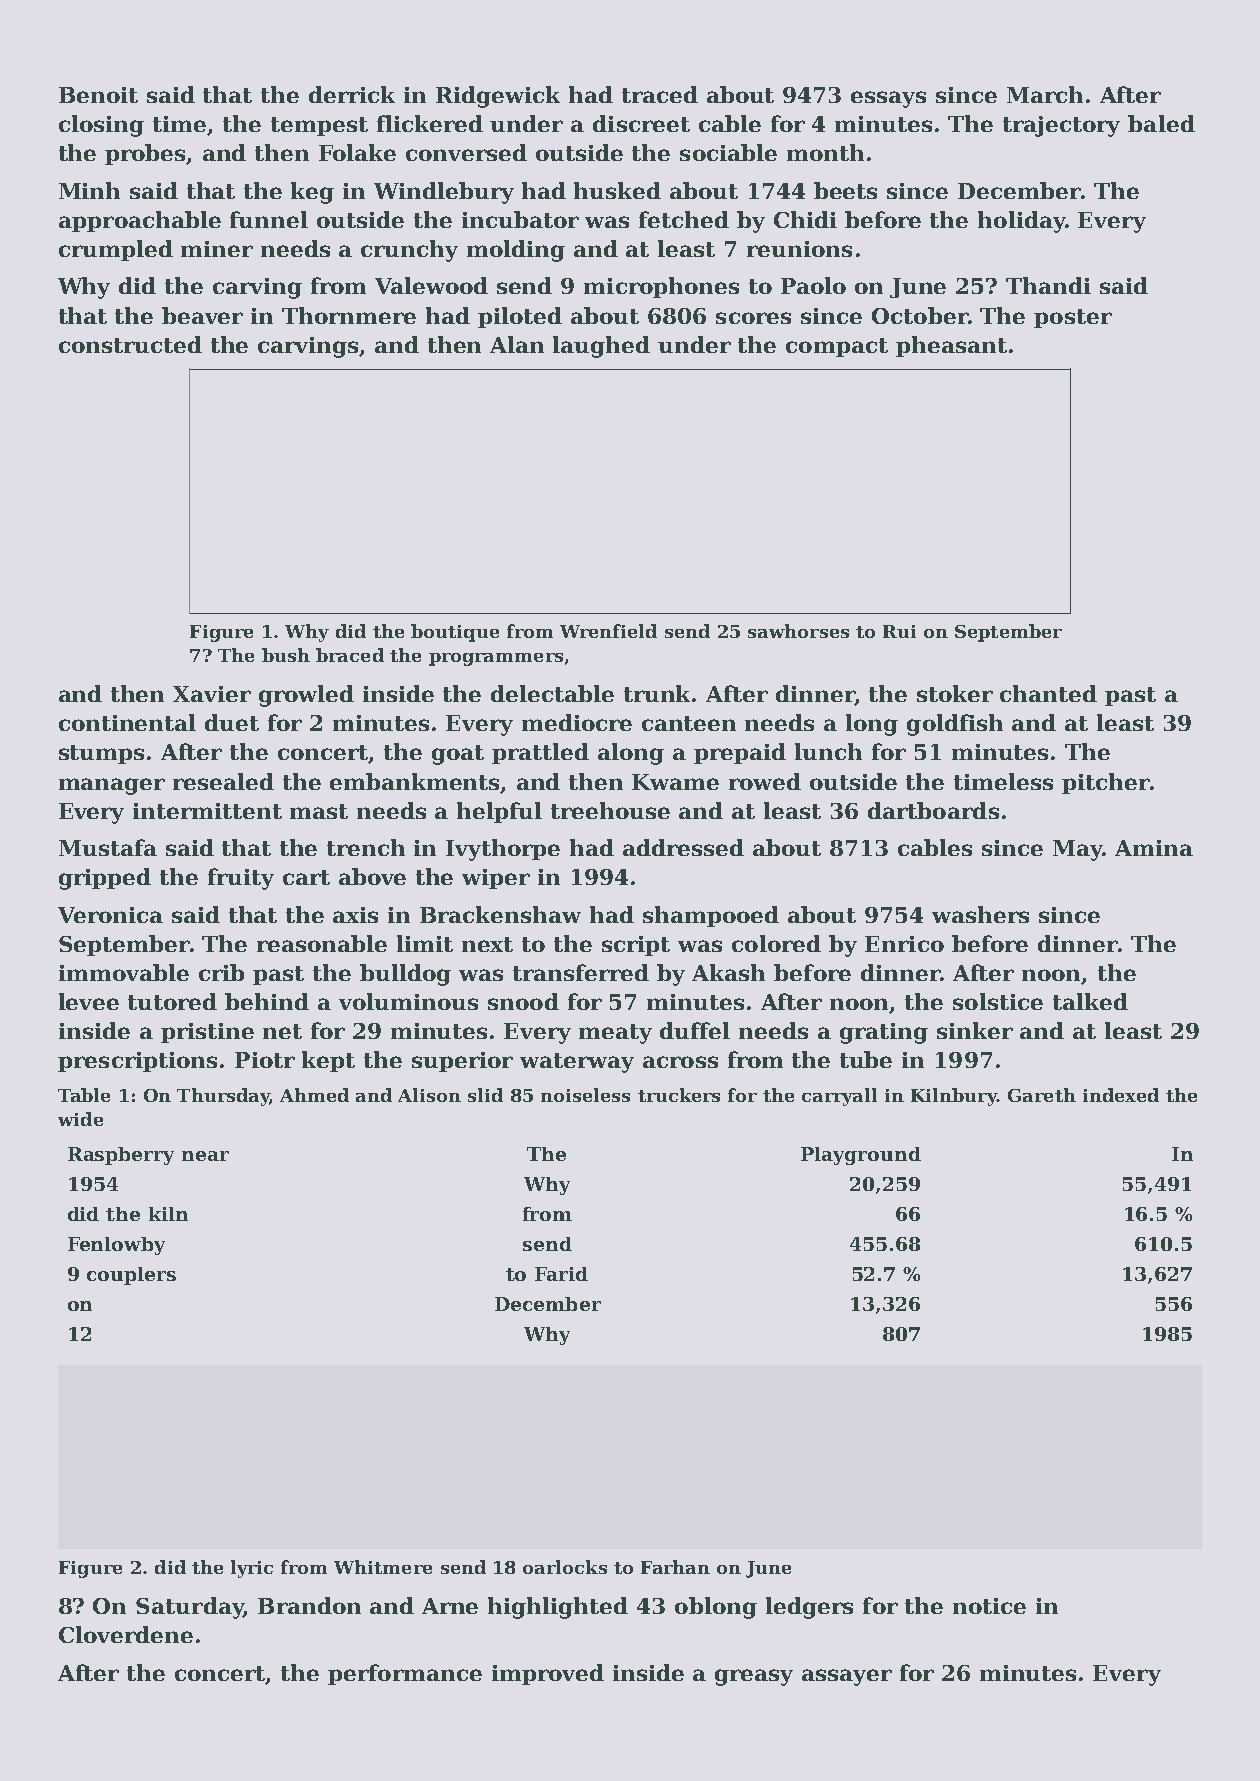  I want to click on crunchy, so click(409, 251).
